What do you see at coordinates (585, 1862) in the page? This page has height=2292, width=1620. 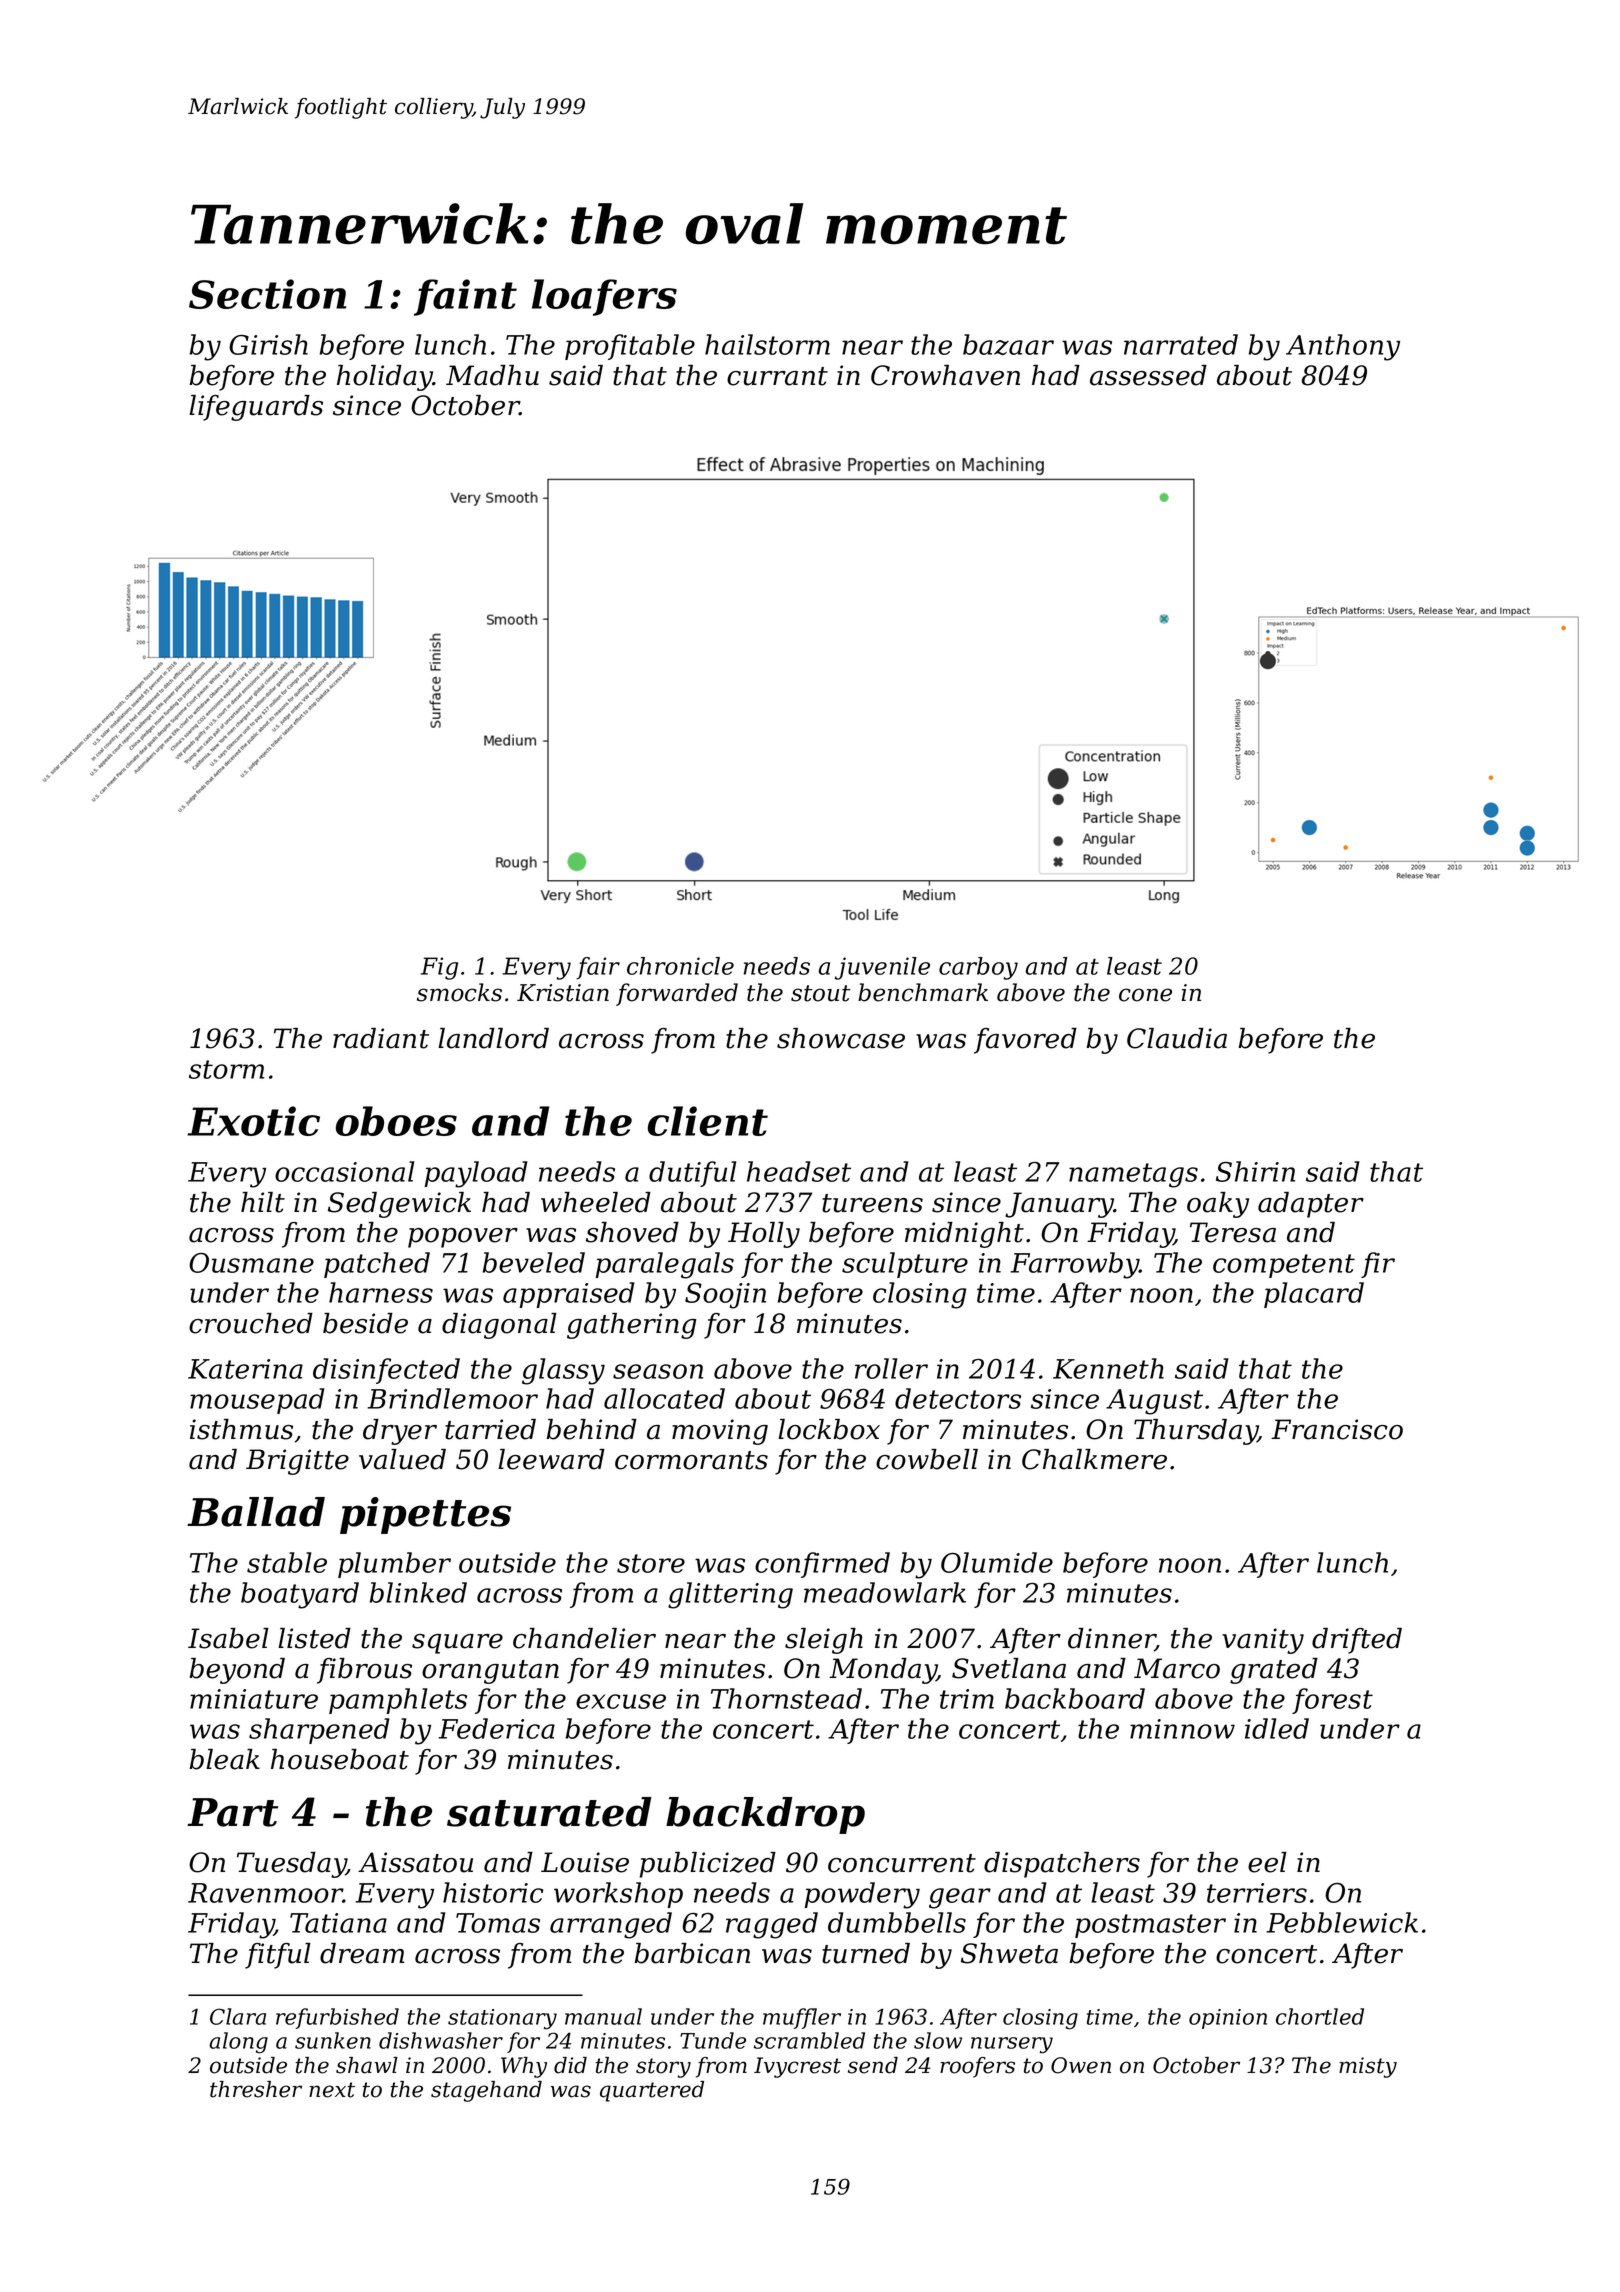 I see `Louise` at bounding box center [585, 1862].
